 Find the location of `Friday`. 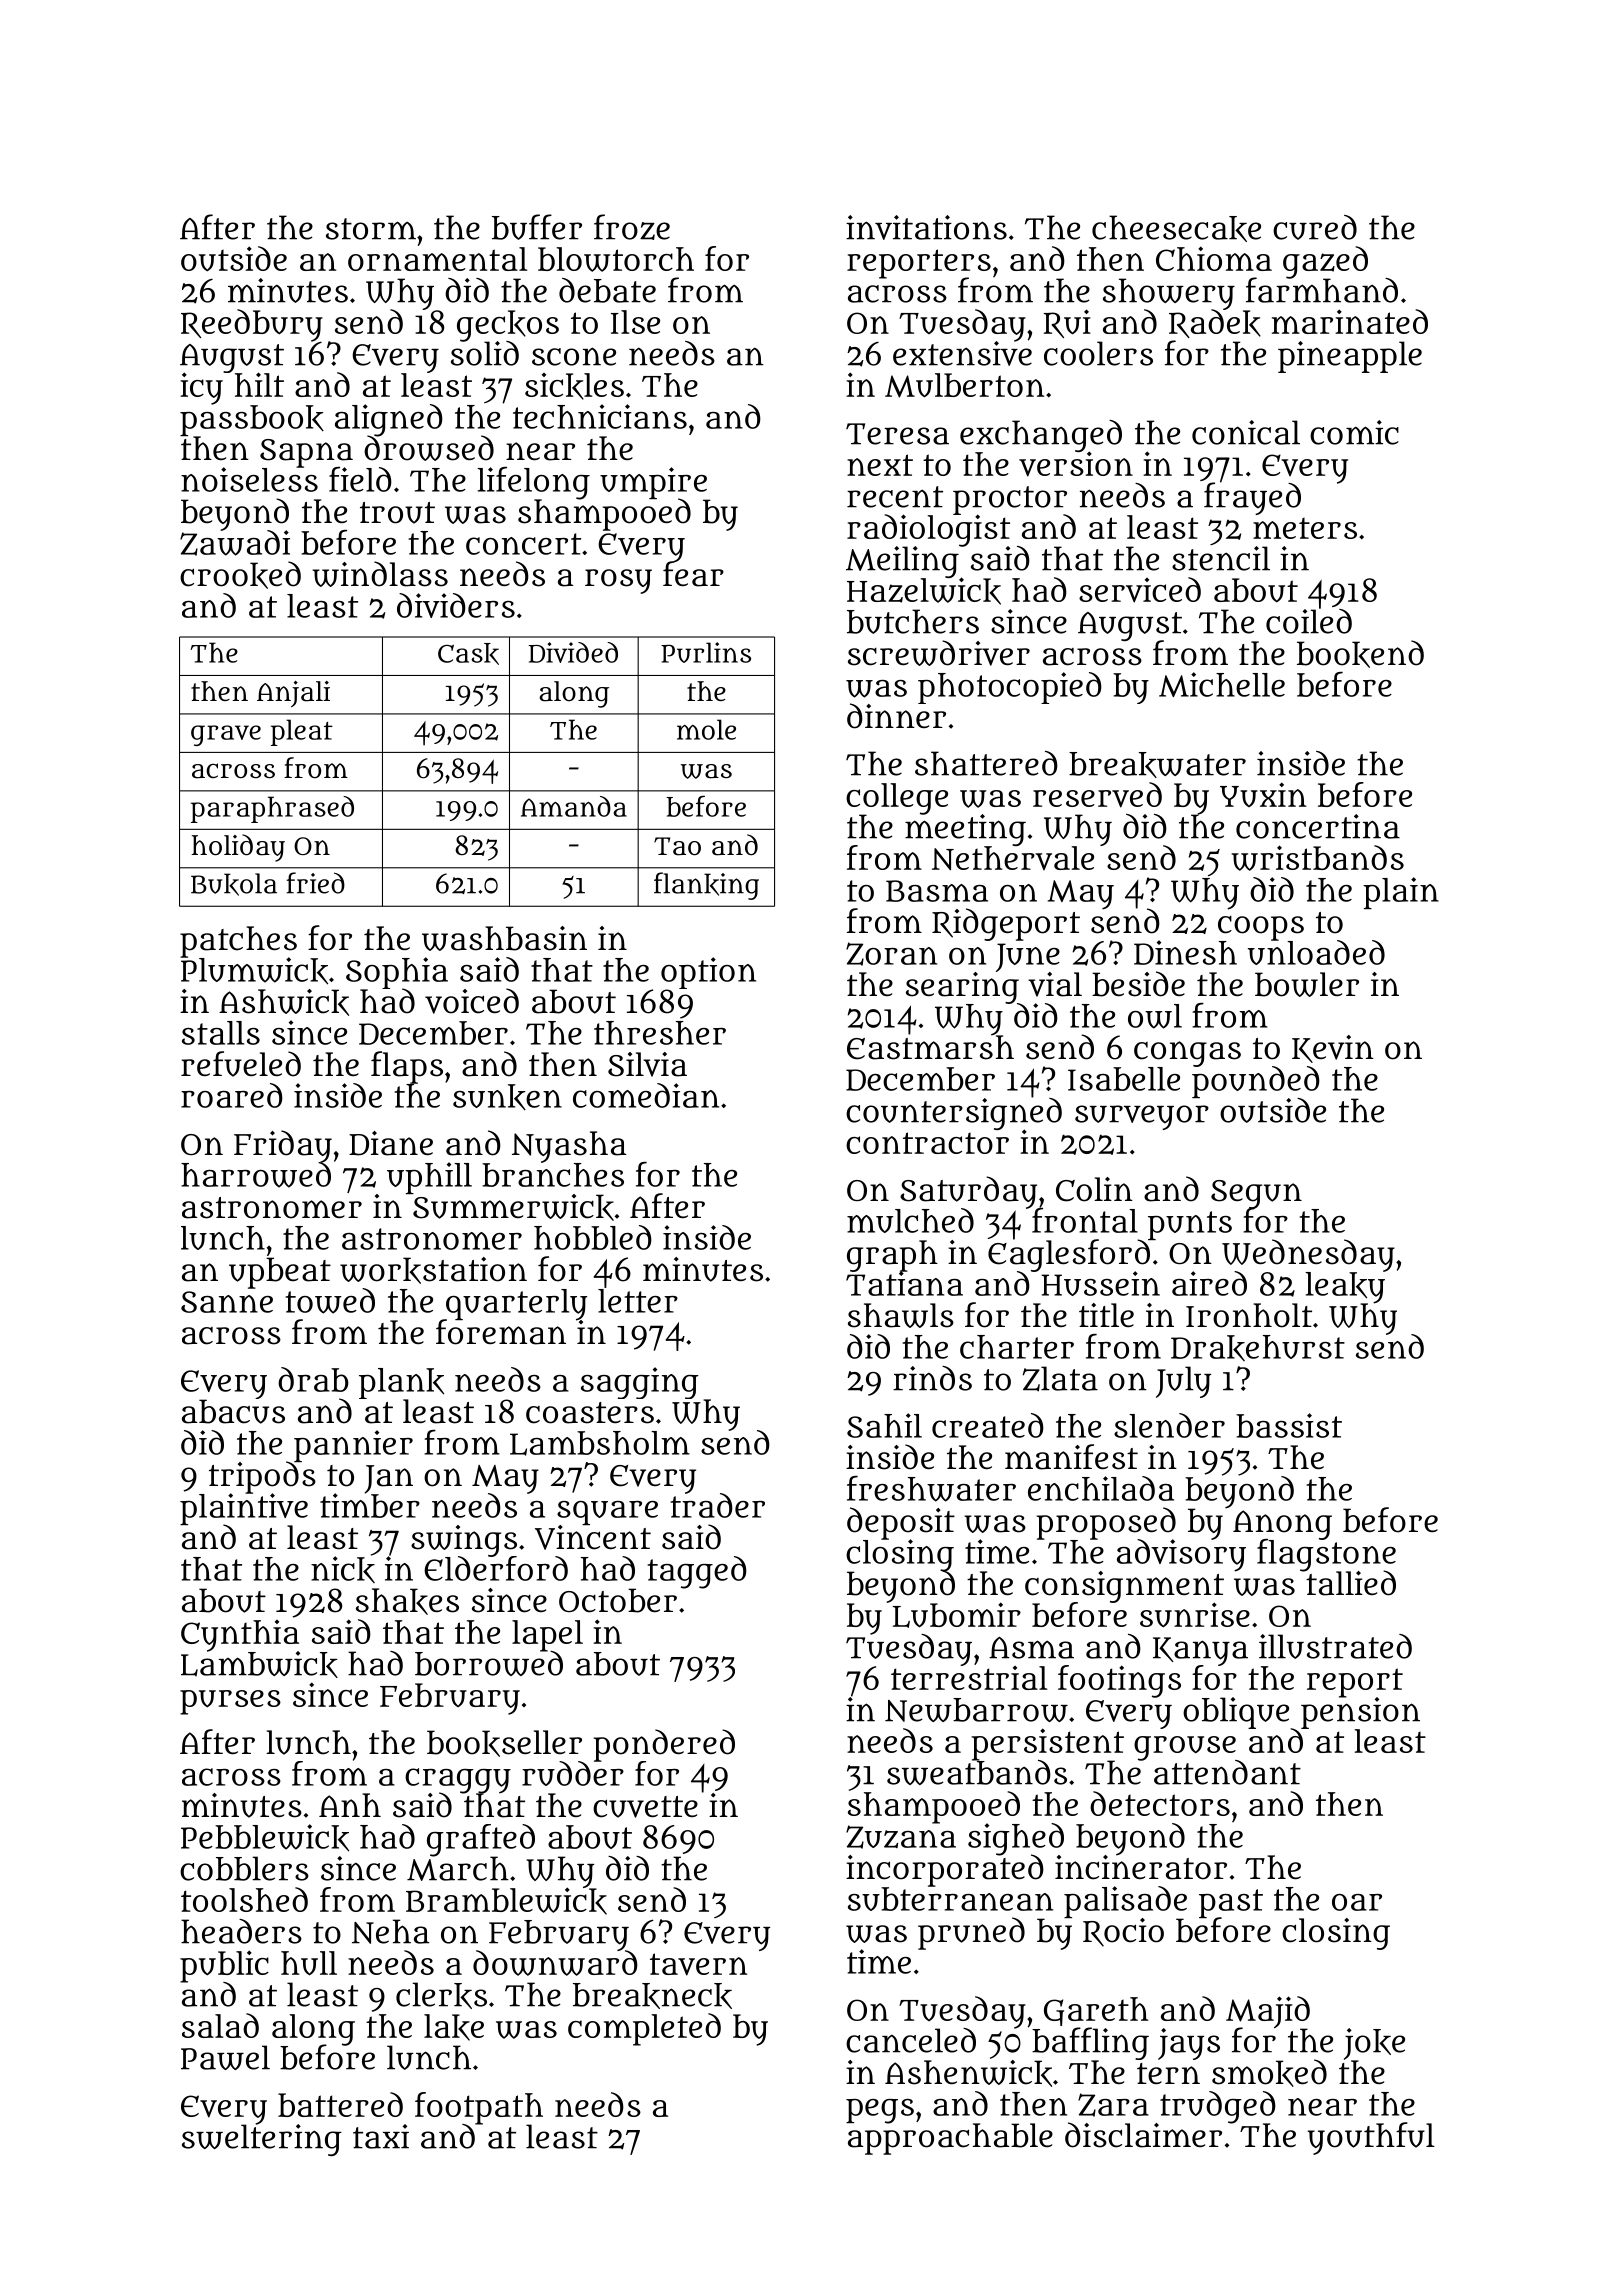

Friday is located at coordinates (283, 1146).
